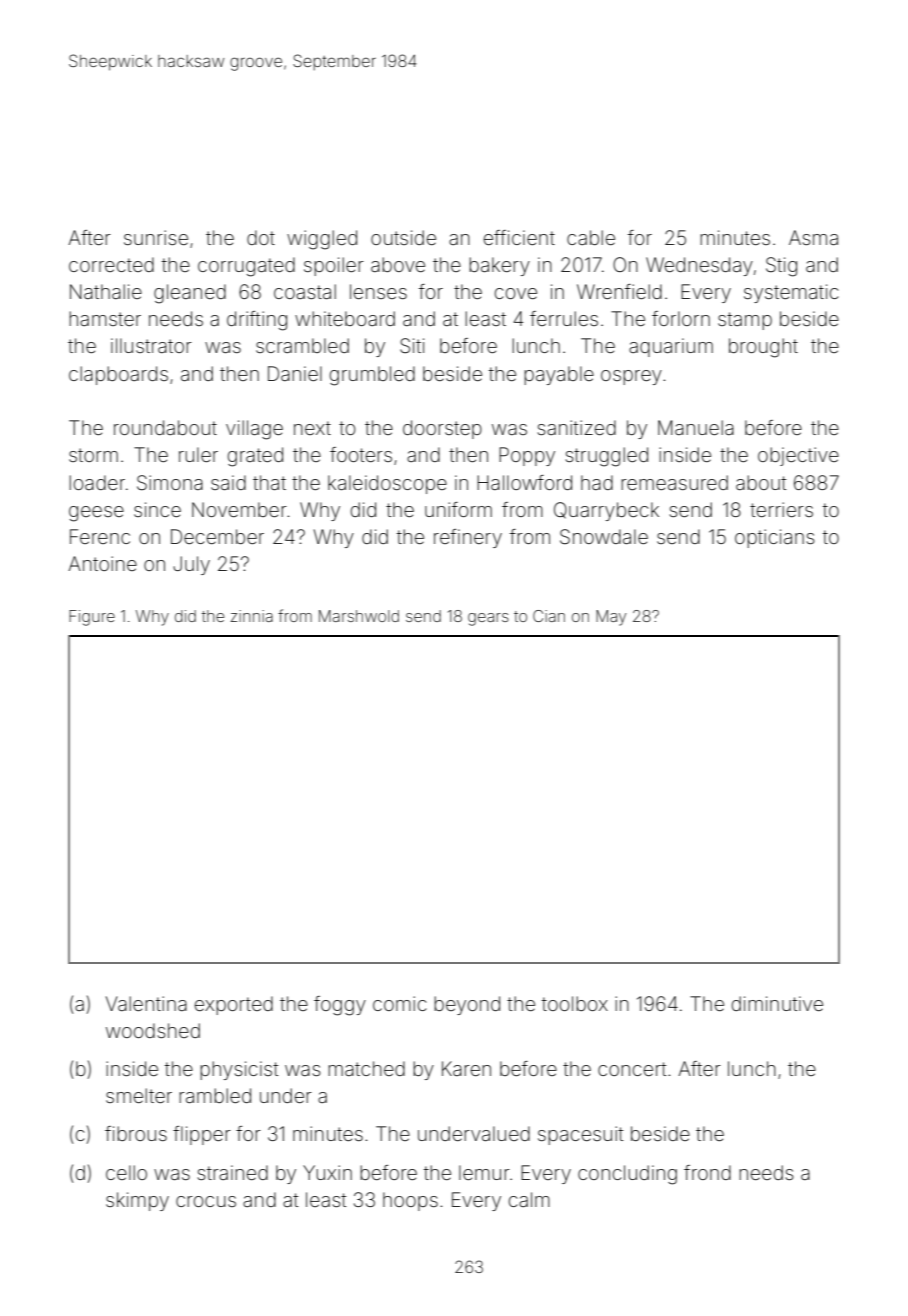 Image resolution: width=908 pixels, height=1316 pixels. I want to click on kaleidoscope, so click(387, 484).
